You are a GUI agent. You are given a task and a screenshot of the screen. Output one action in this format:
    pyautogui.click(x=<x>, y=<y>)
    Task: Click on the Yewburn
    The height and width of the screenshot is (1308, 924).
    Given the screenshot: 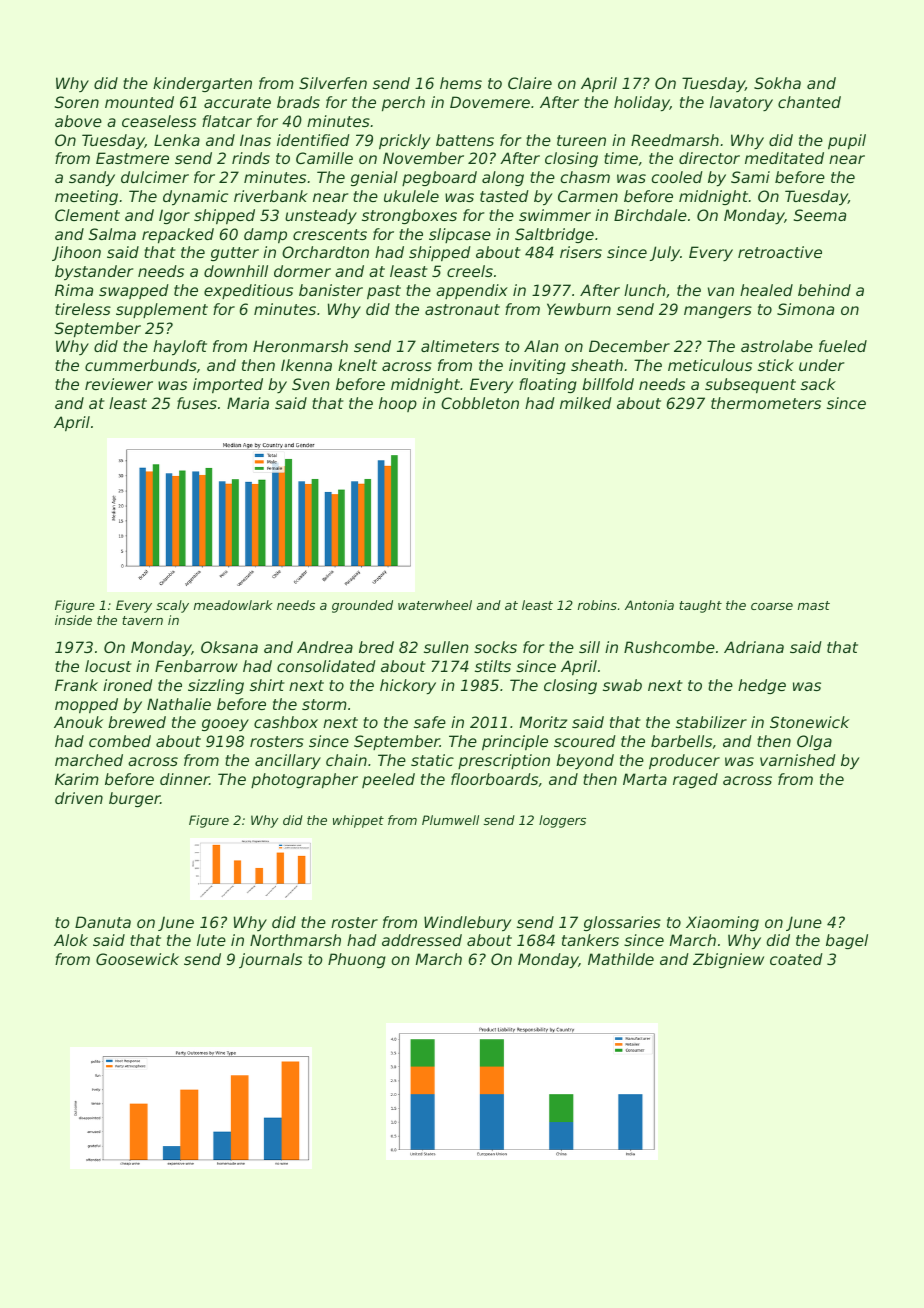 What is the action you would take?
    pyautogui.click(x=579, y=309)
